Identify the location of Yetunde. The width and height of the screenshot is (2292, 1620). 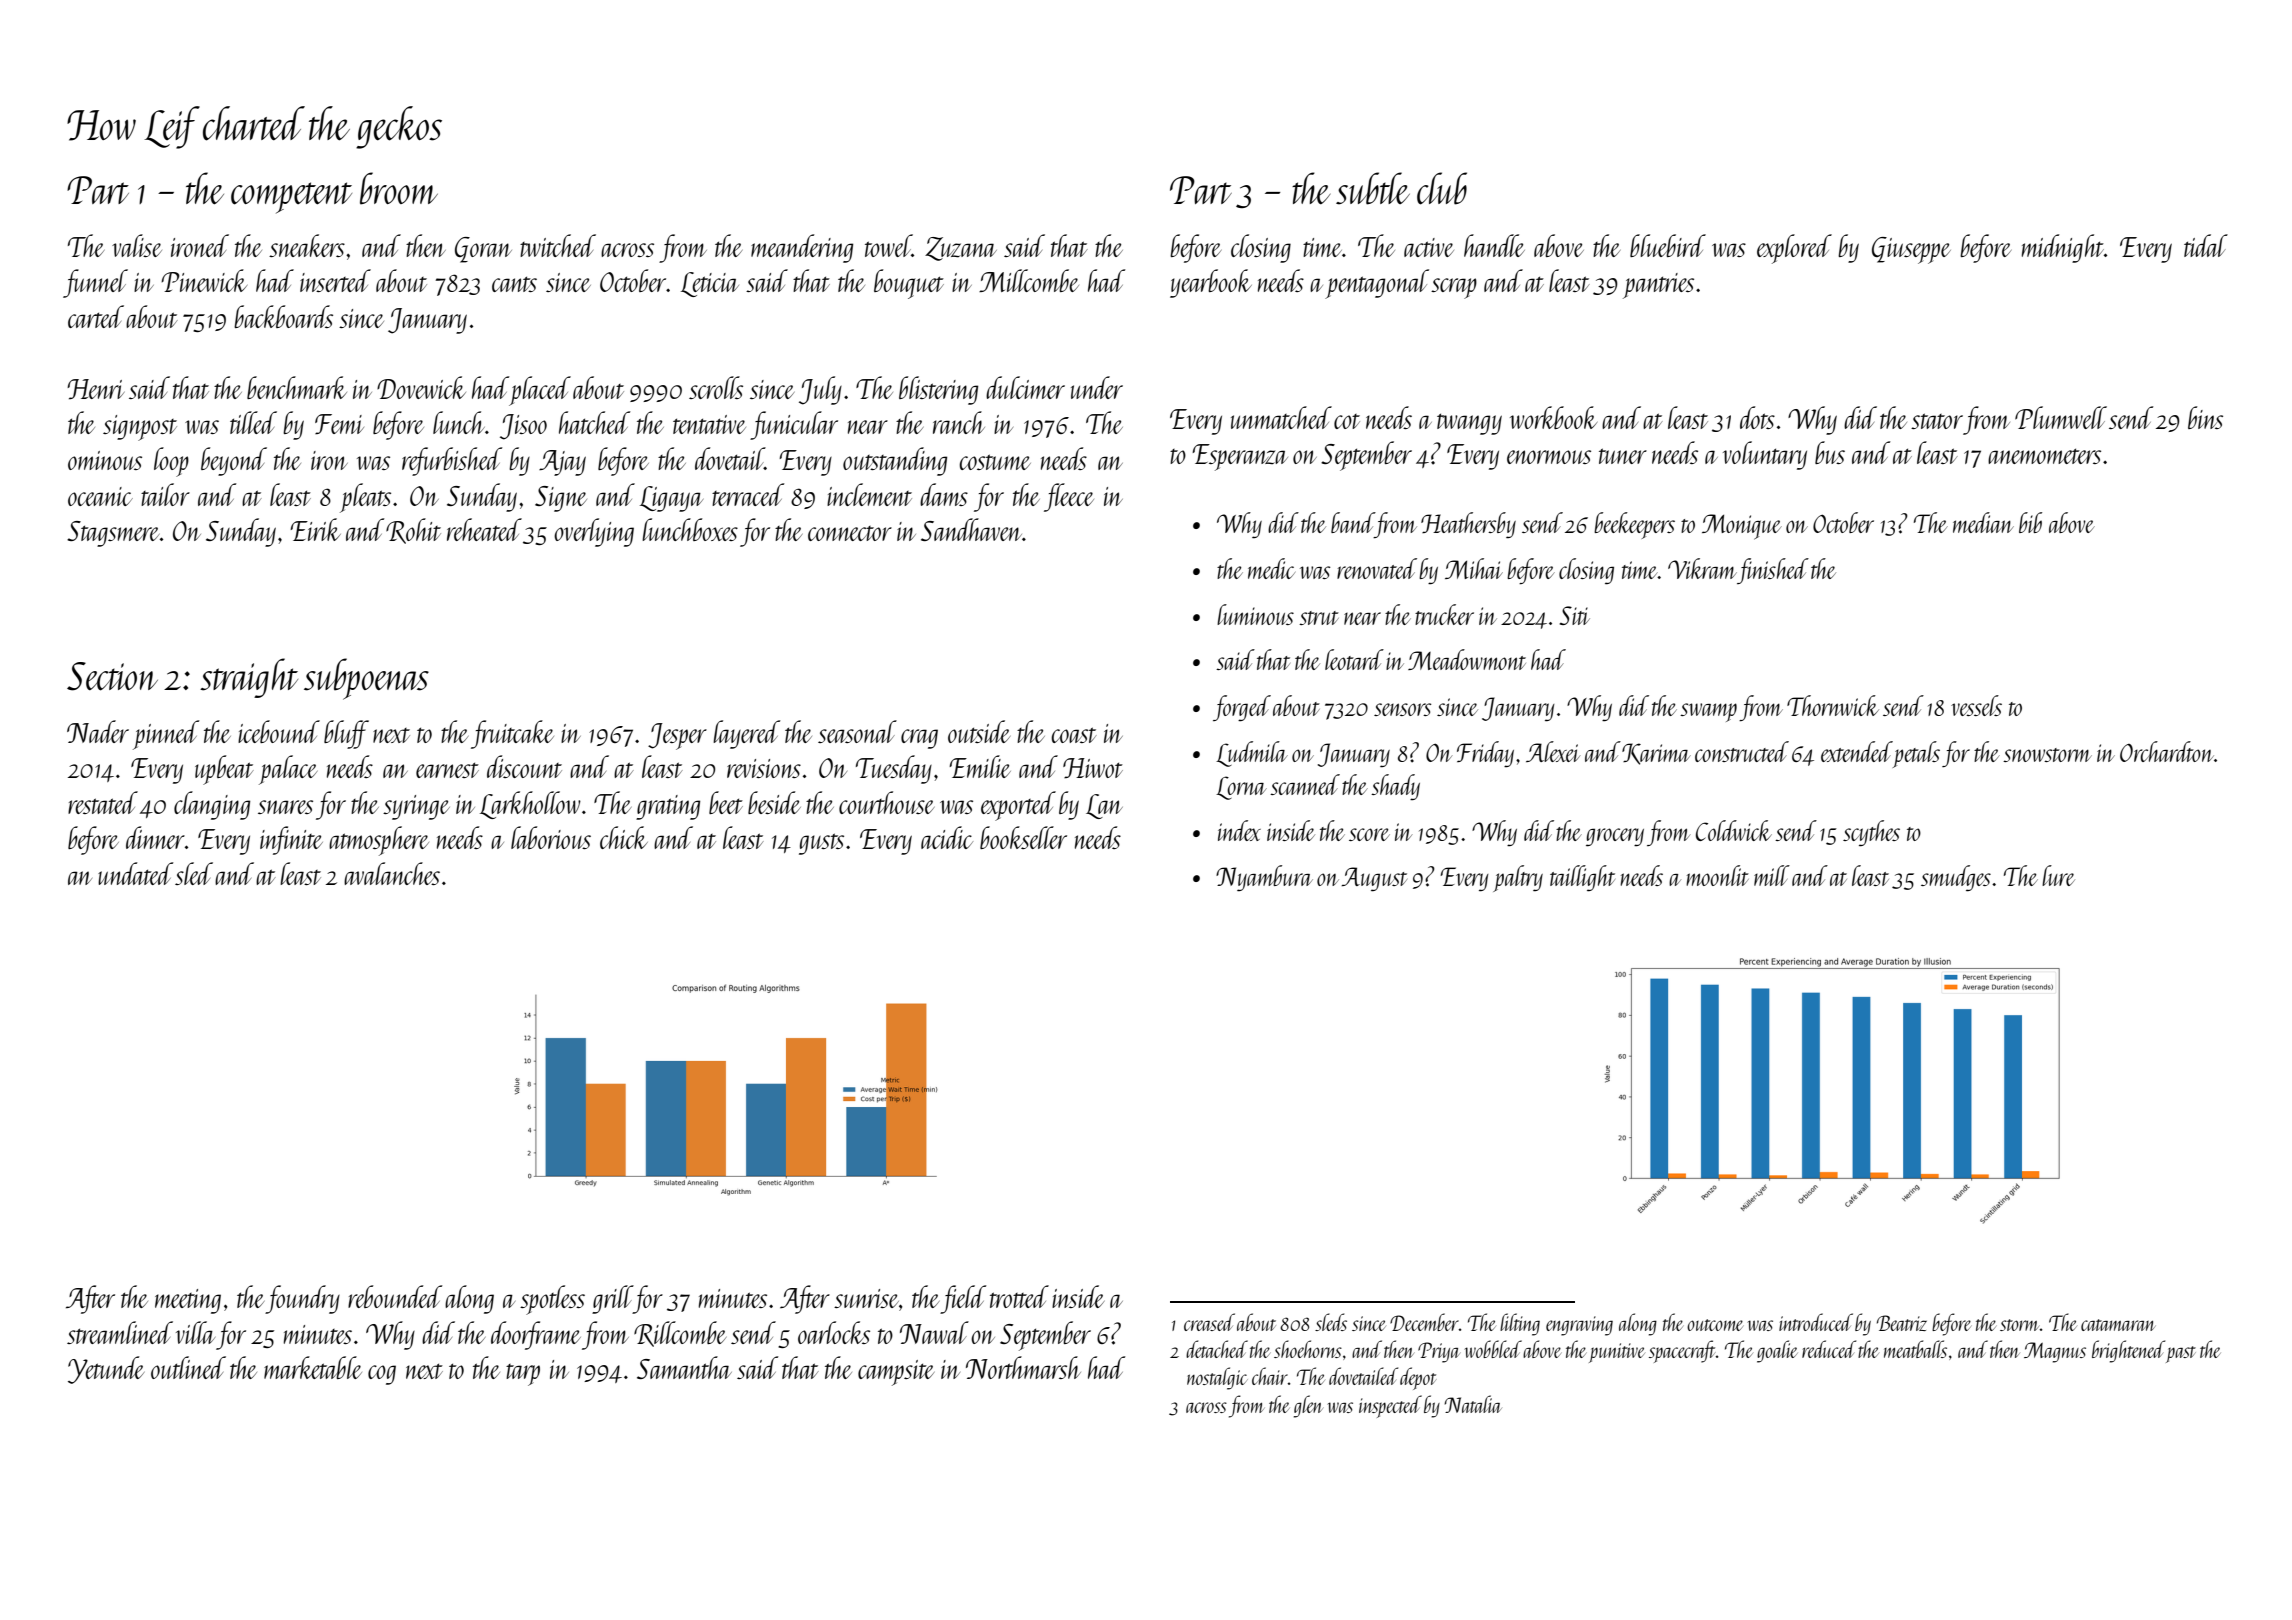
(106, 1370).
